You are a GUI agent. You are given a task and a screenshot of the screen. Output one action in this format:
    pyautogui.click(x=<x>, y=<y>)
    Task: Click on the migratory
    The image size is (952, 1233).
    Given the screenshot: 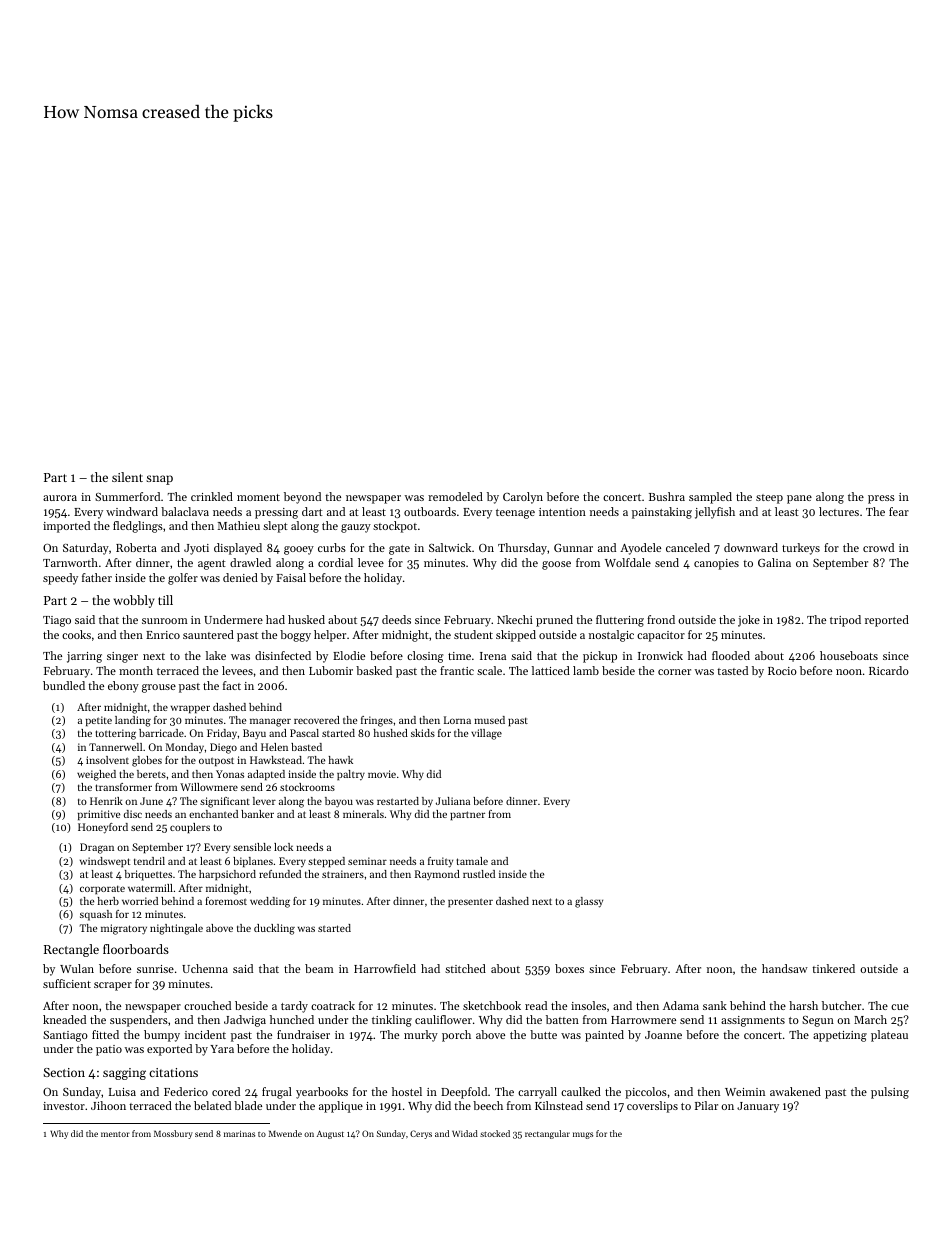 What is the action you would take?
    pyautogui.click(x=124, y=929)
